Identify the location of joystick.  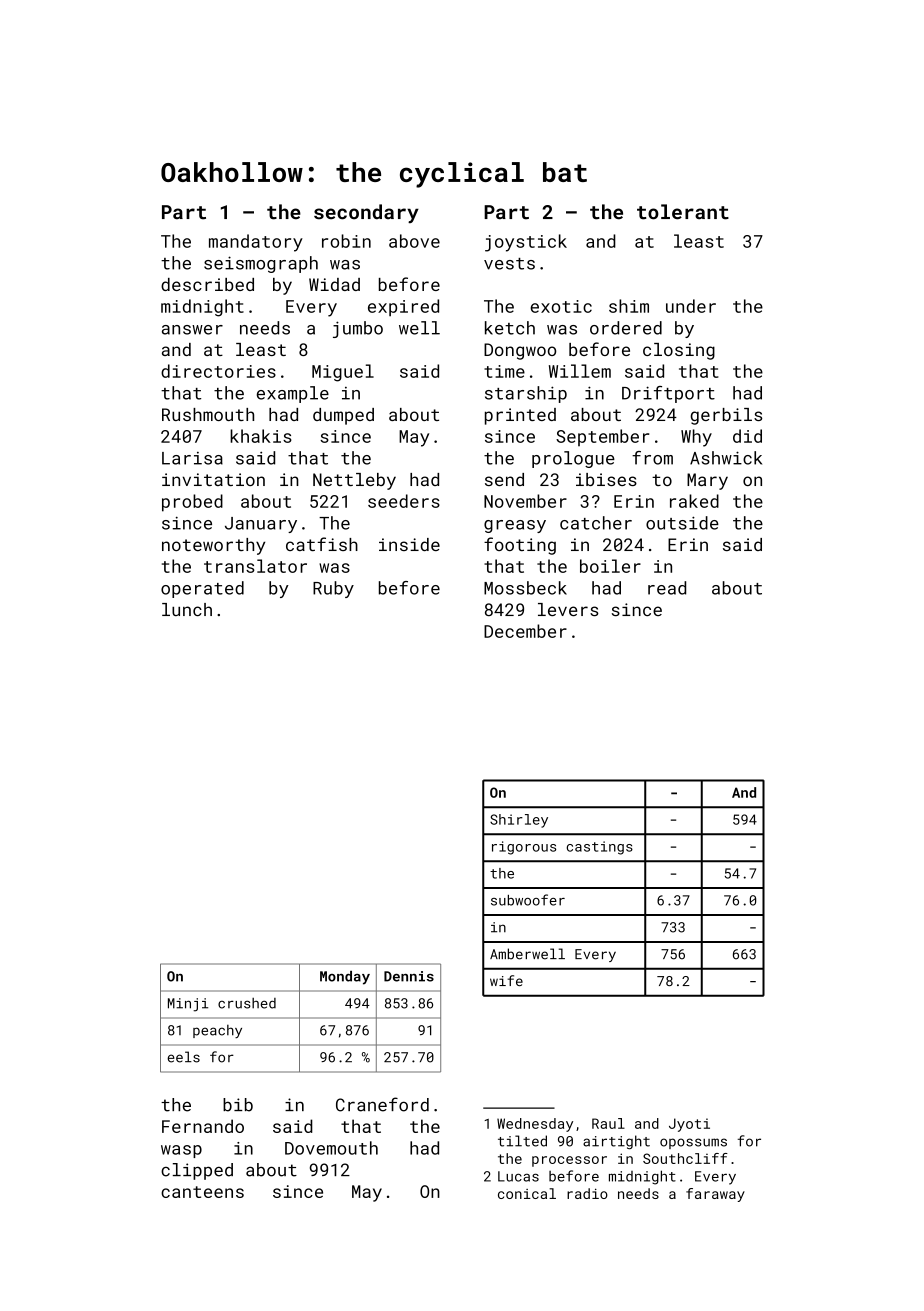
(526, 243).
